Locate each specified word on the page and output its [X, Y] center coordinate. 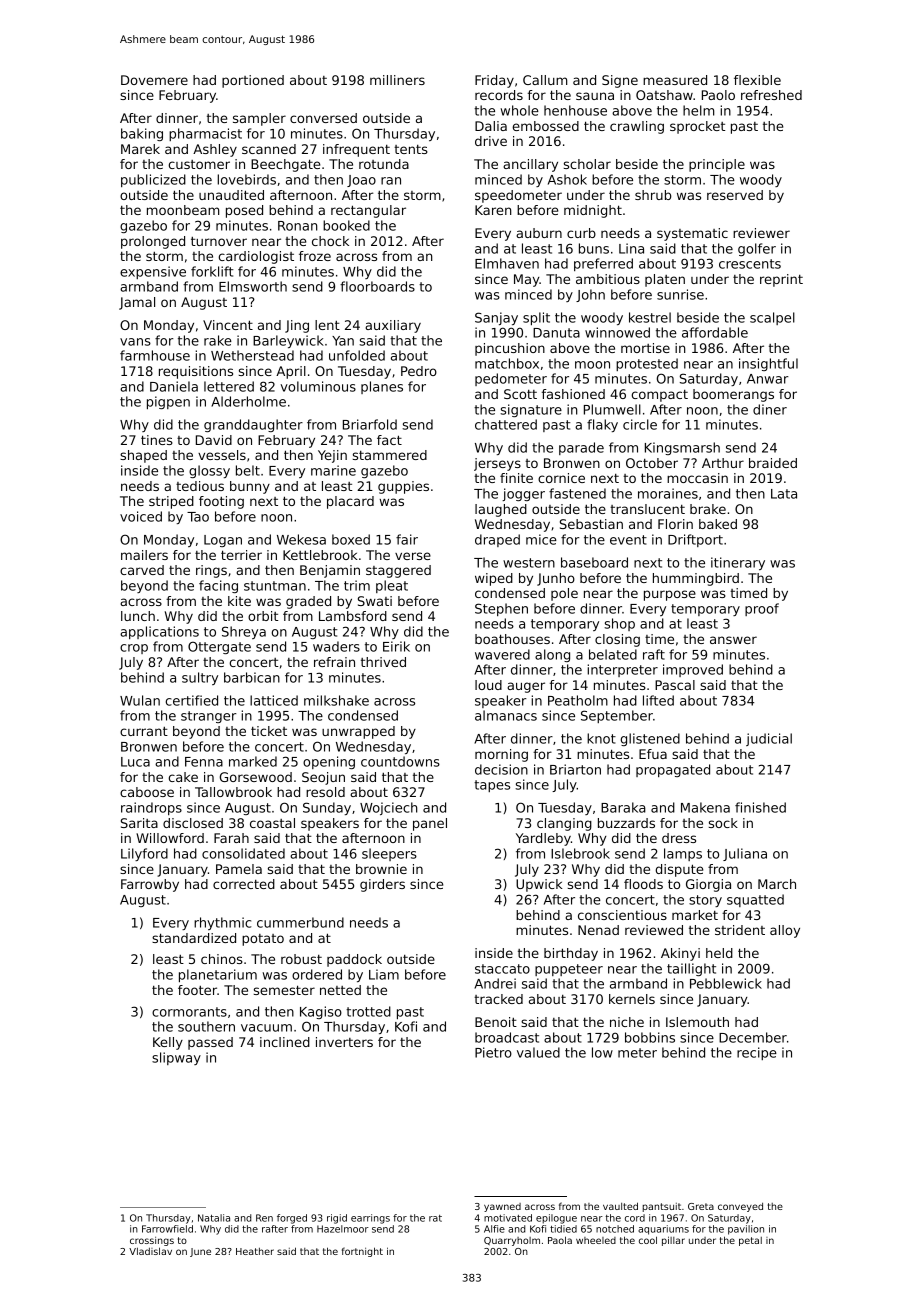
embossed [545, 126]
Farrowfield [167, 1229]
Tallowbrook [233, 792]
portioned [253, 81]
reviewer [761, 233]
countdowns [400, 761]
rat [435, 1218]
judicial [769, 739]
